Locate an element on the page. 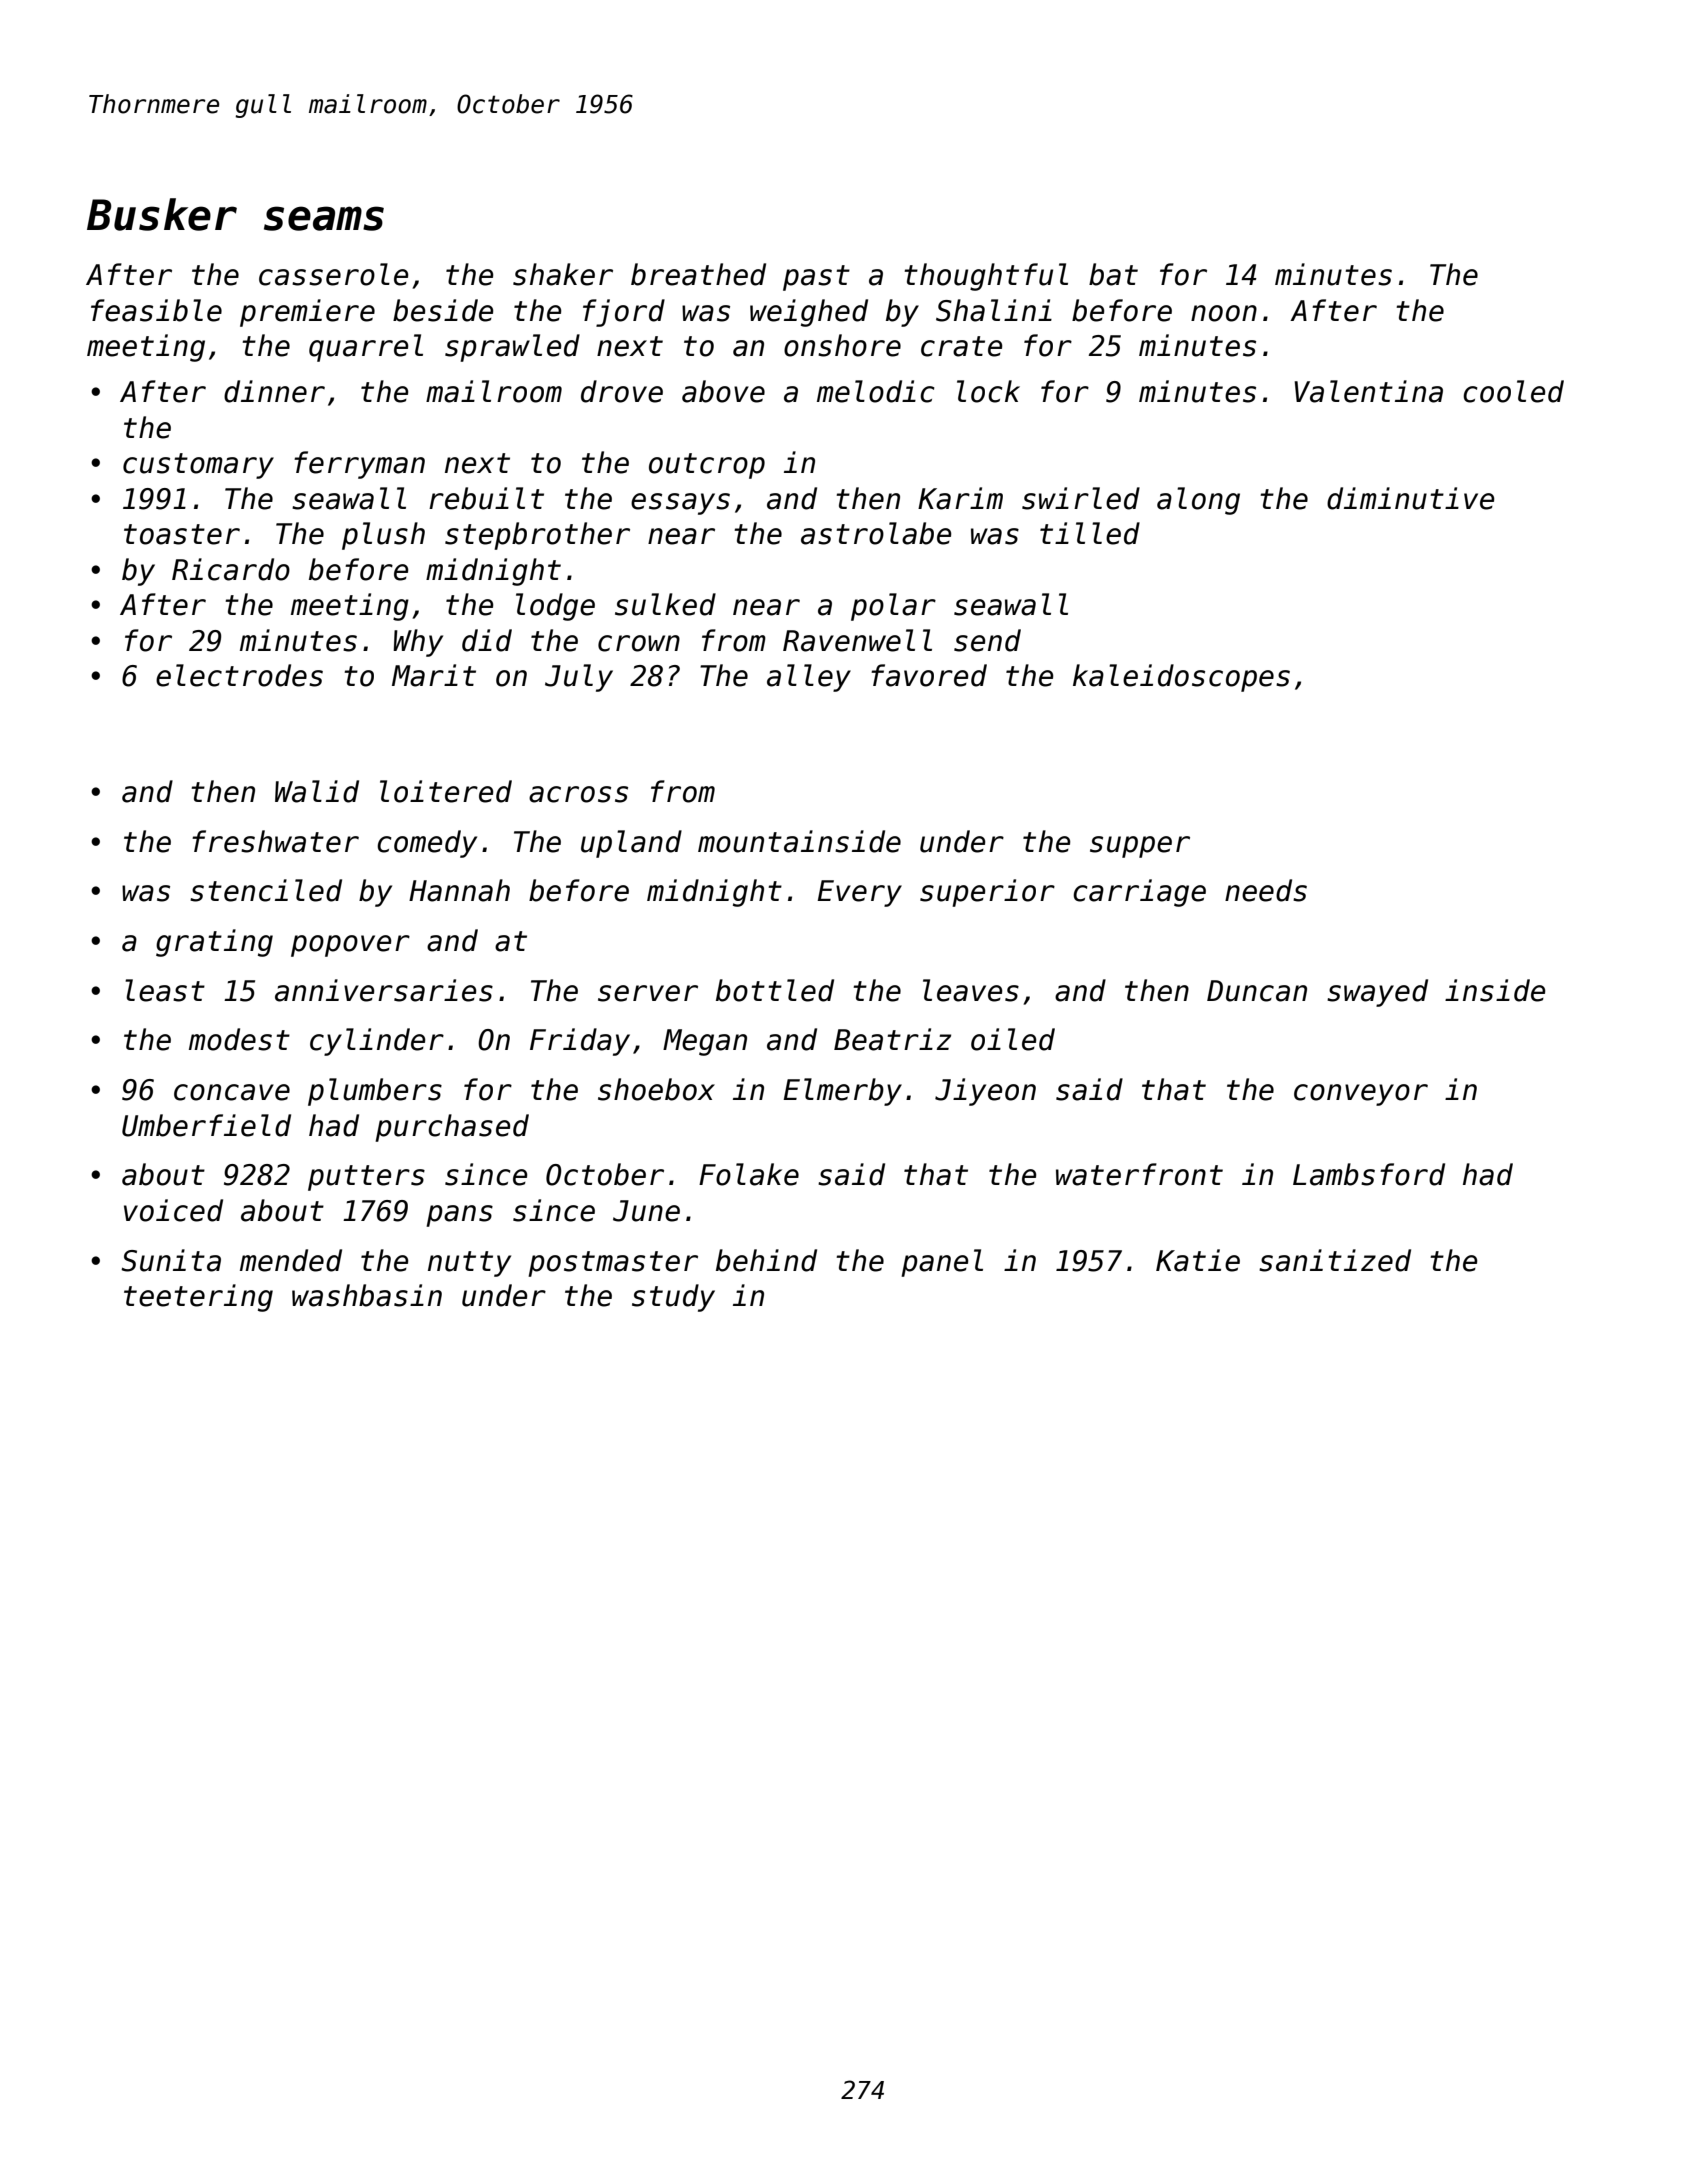 The width and height of the document is (1683, 2178). Busker is located at coordinates (162, 214).
